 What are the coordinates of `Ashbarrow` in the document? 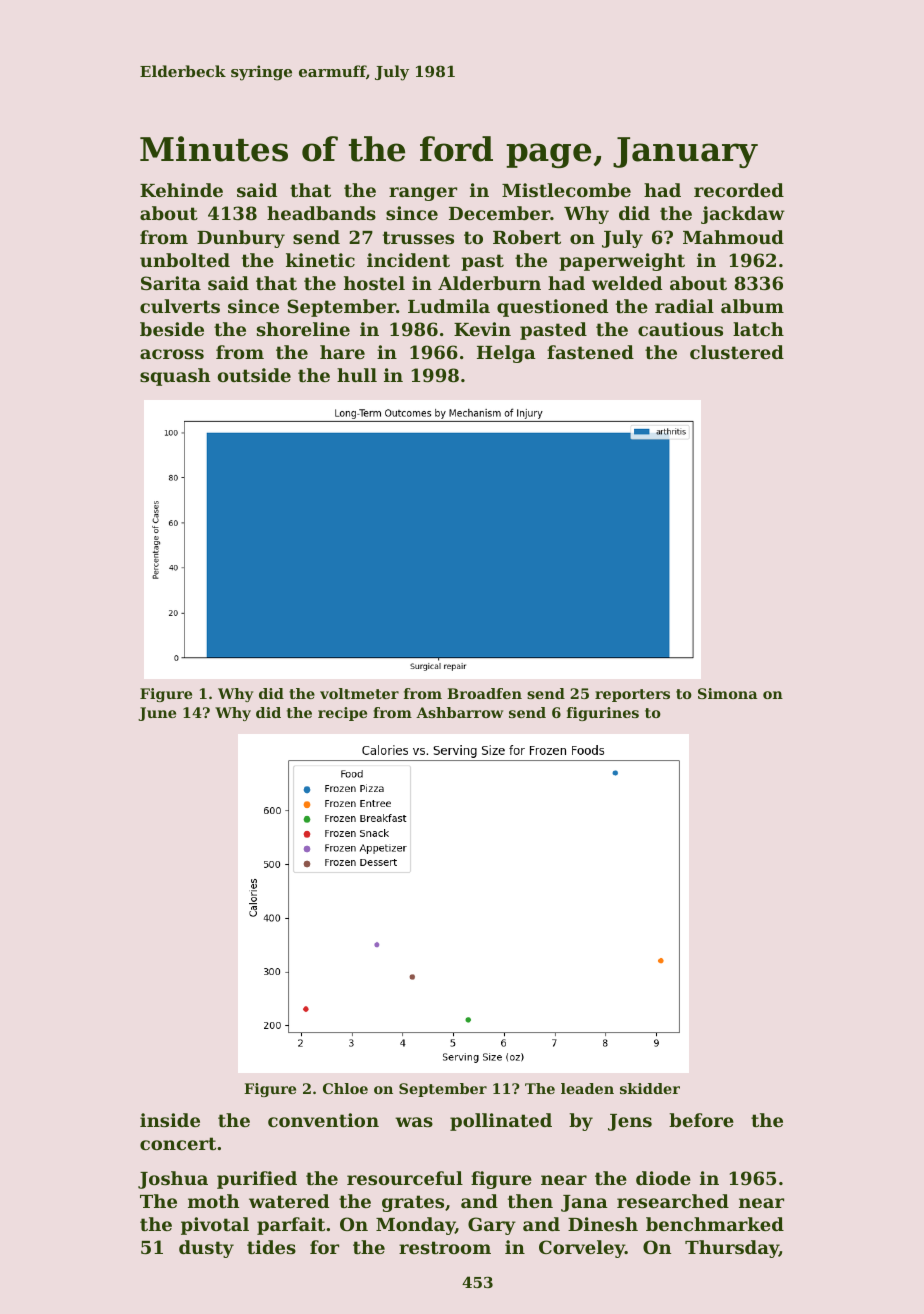 It's located at (459, 712).
